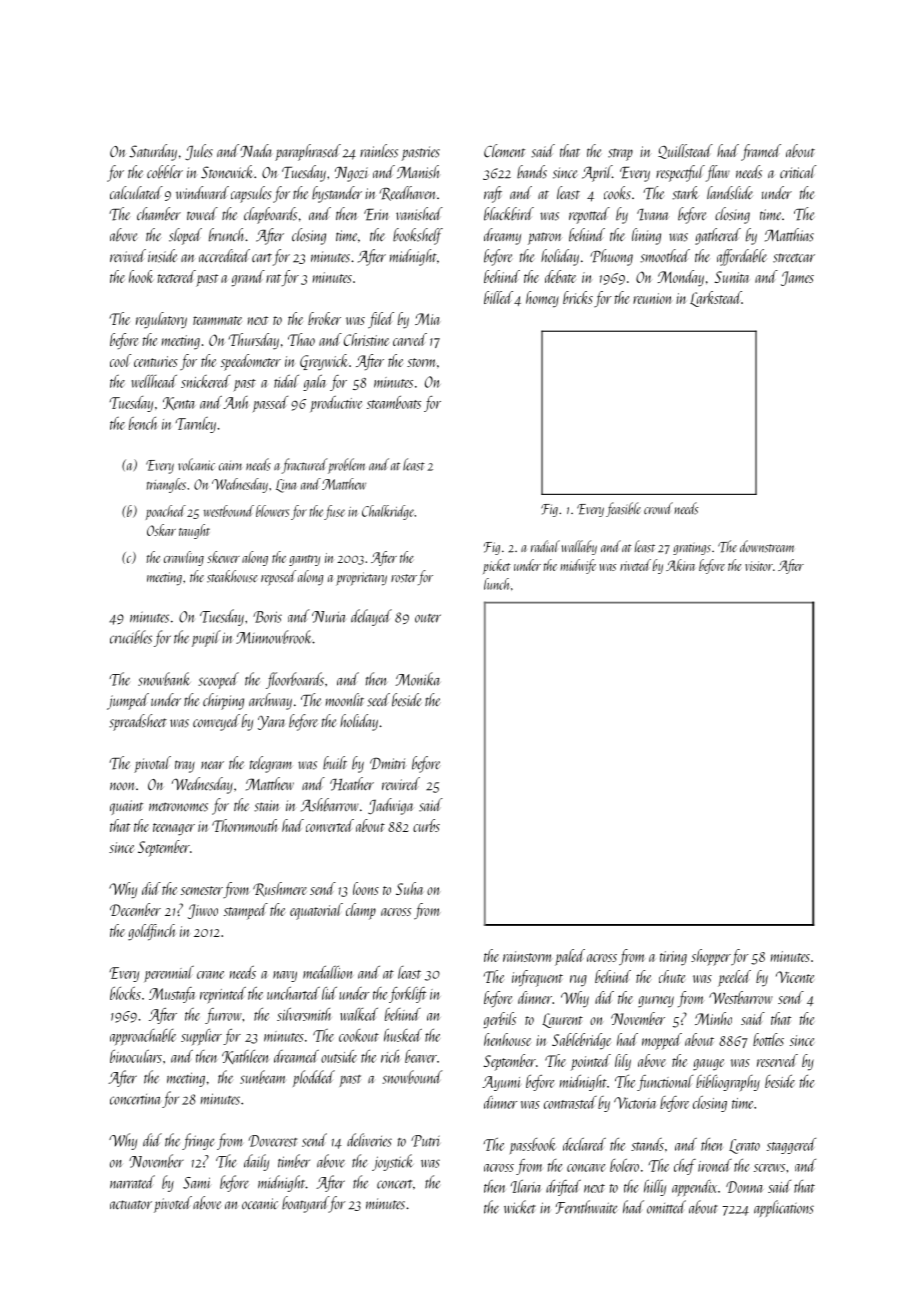 The width and height of the page is (924, 1314). What do you see at coordinates (426, 825) in the page?
I see `curbs` at bounding box center [426, 825].
